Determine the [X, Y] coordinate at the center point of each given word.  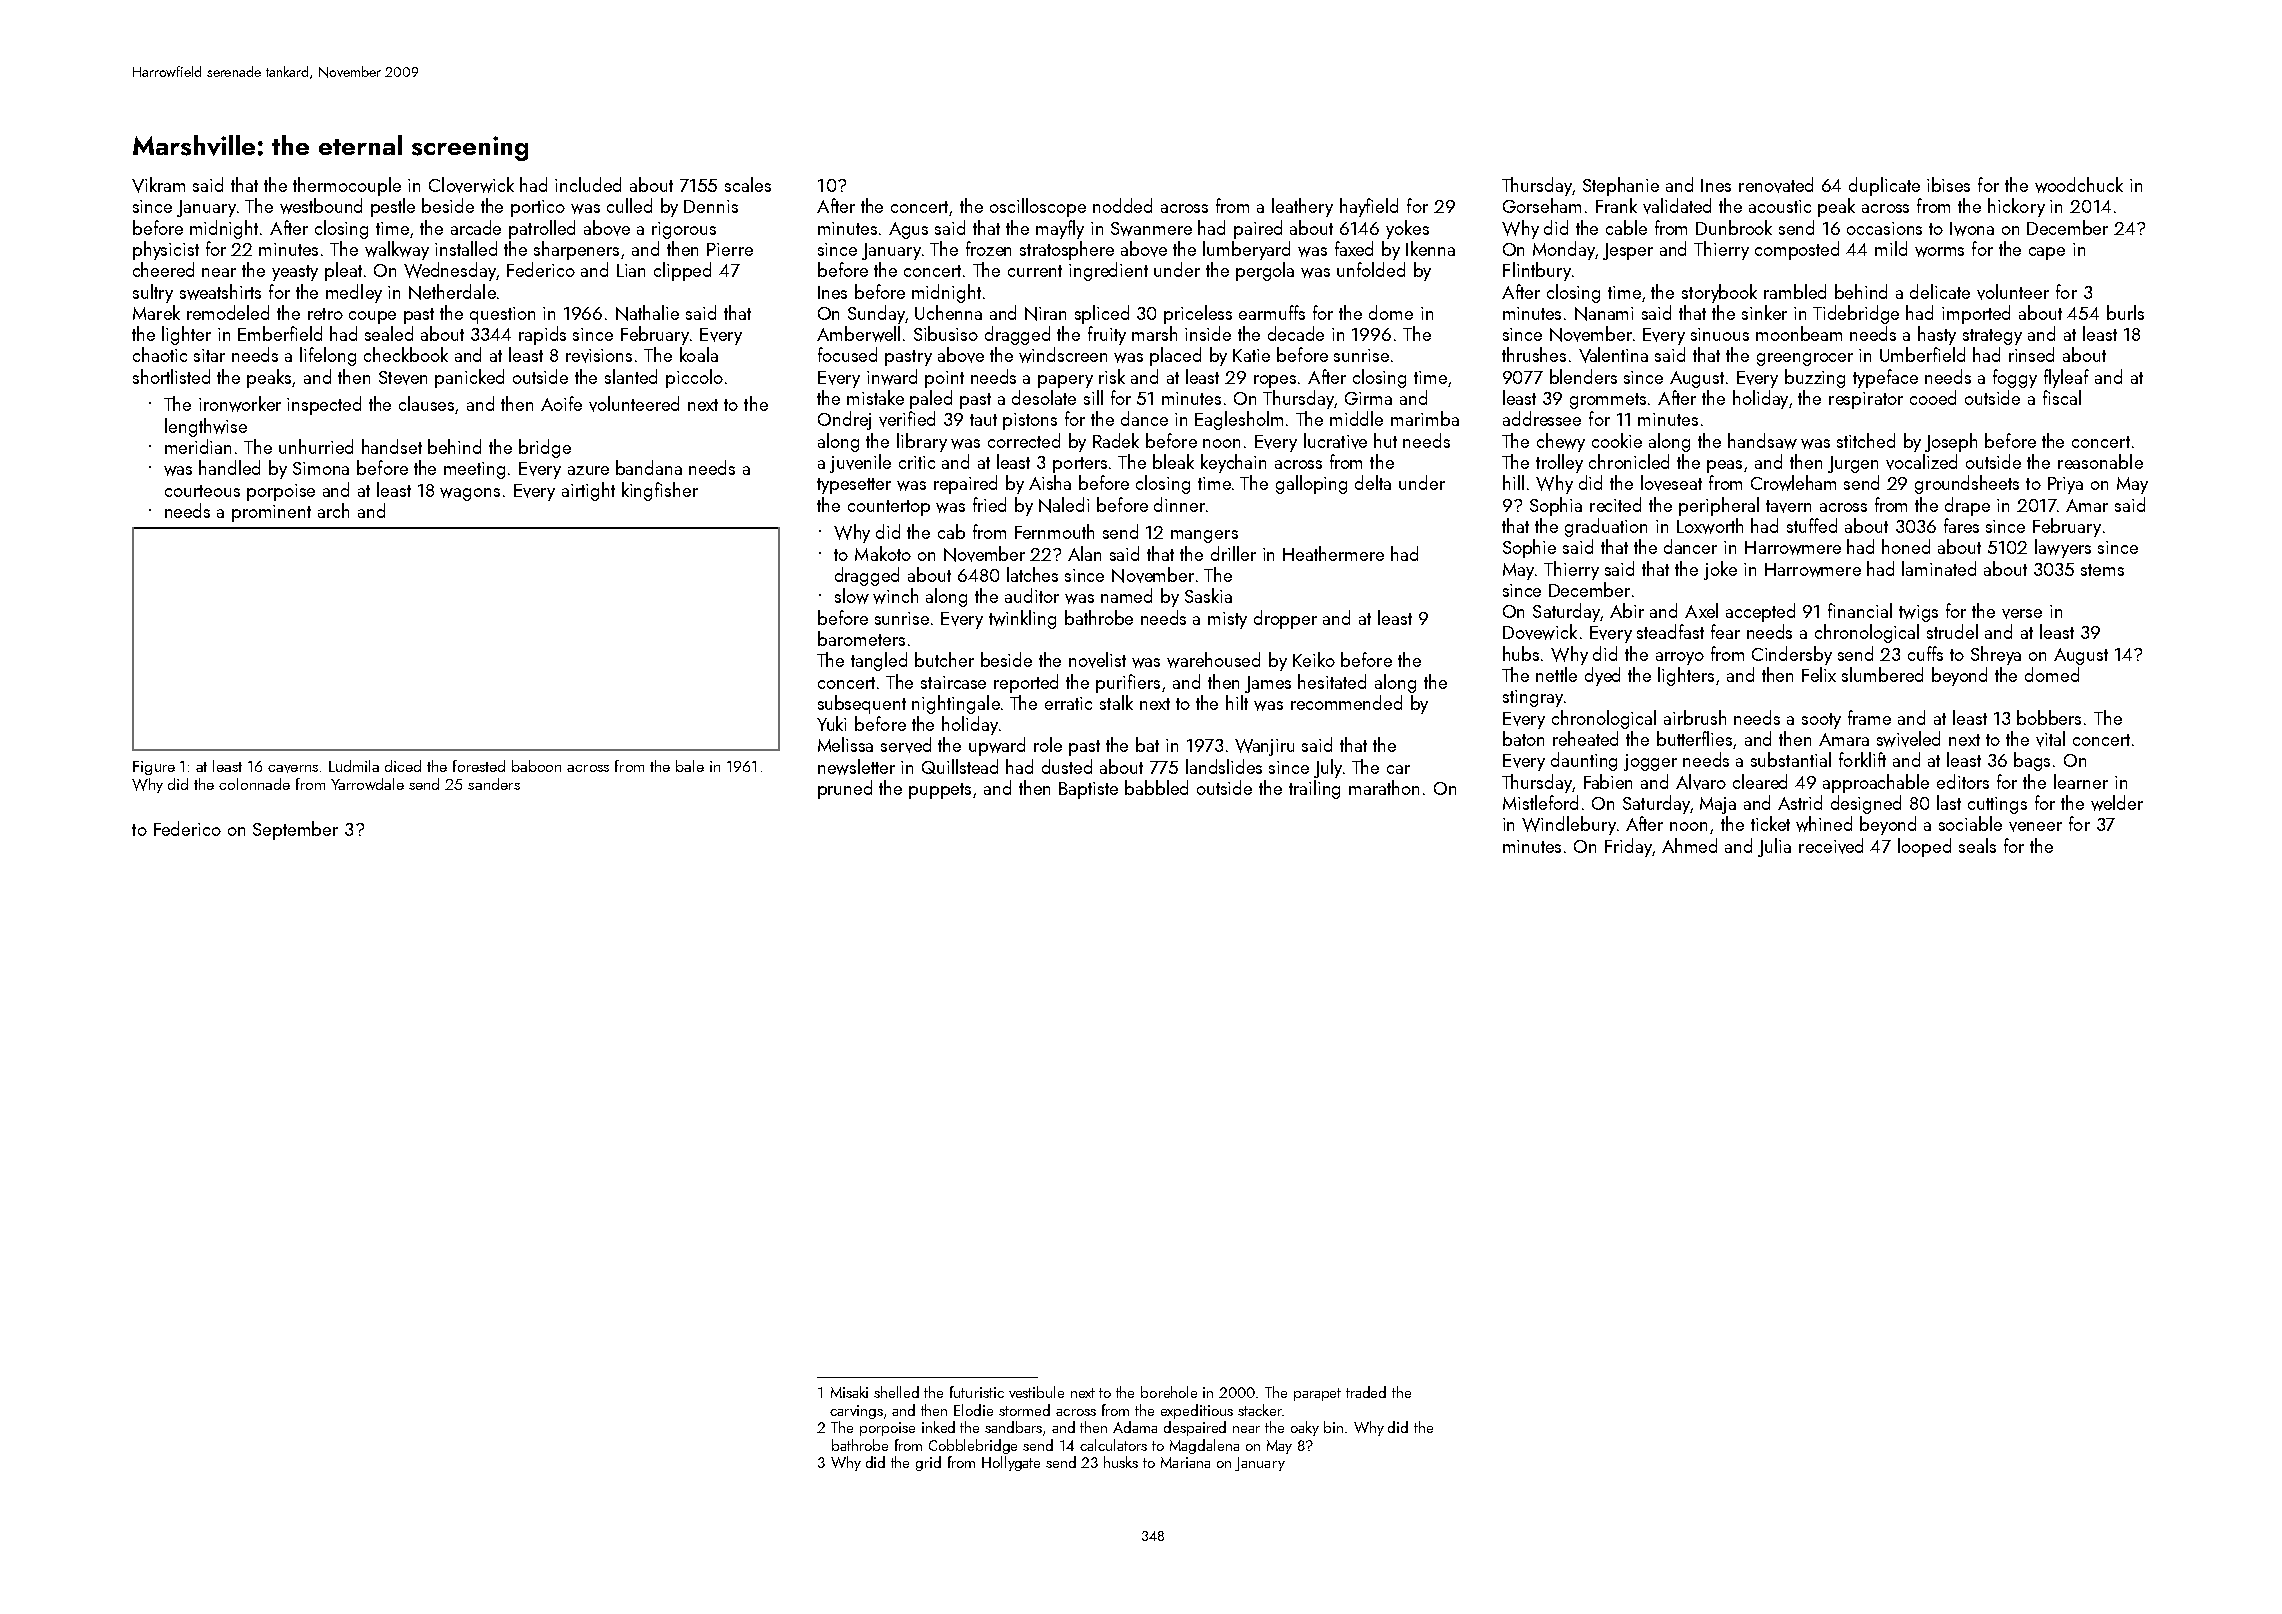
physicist [166, 250]
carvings [856, 1412]
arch [333, 510]
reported [1026, 683]
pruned [845, 789]
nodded [1122, 205]
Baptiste [1088, 790]
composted [1797, 250]
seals [1977, 845]
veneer [2035, 827]
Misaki [849, 1392]
